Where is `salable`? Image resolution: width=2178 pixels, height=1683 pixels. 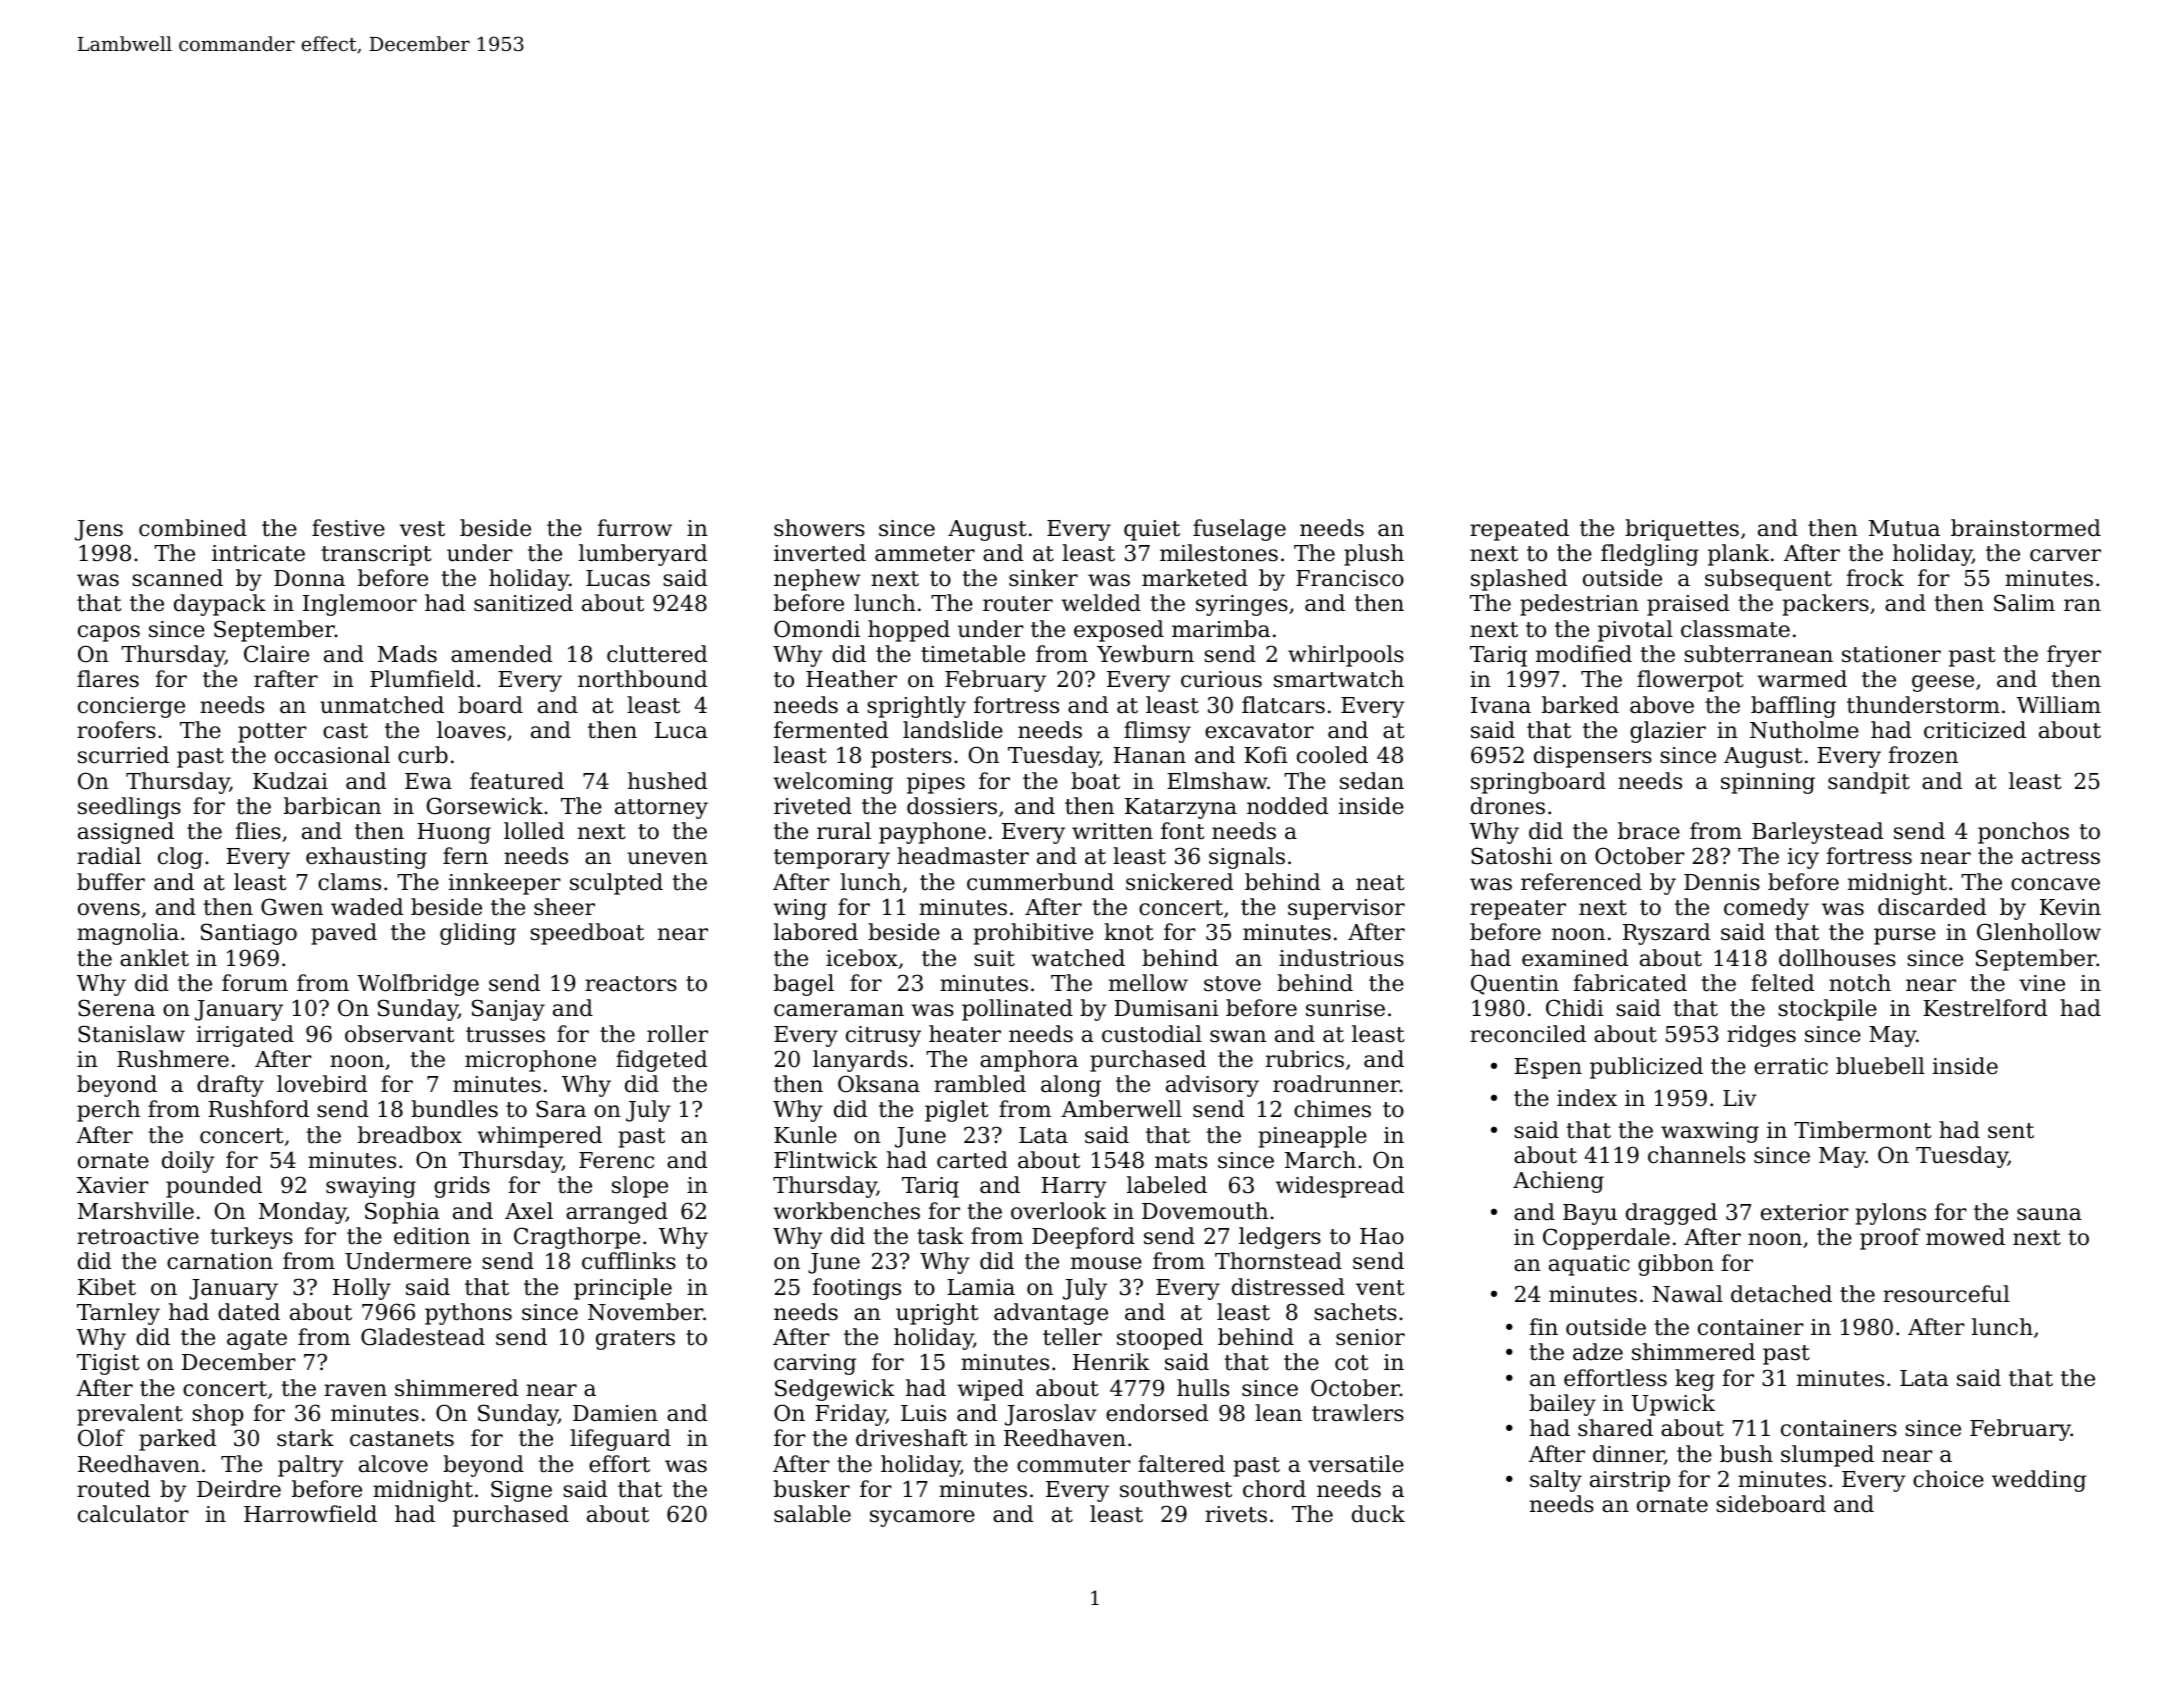
salable is located at coordinates (812, 1514).
